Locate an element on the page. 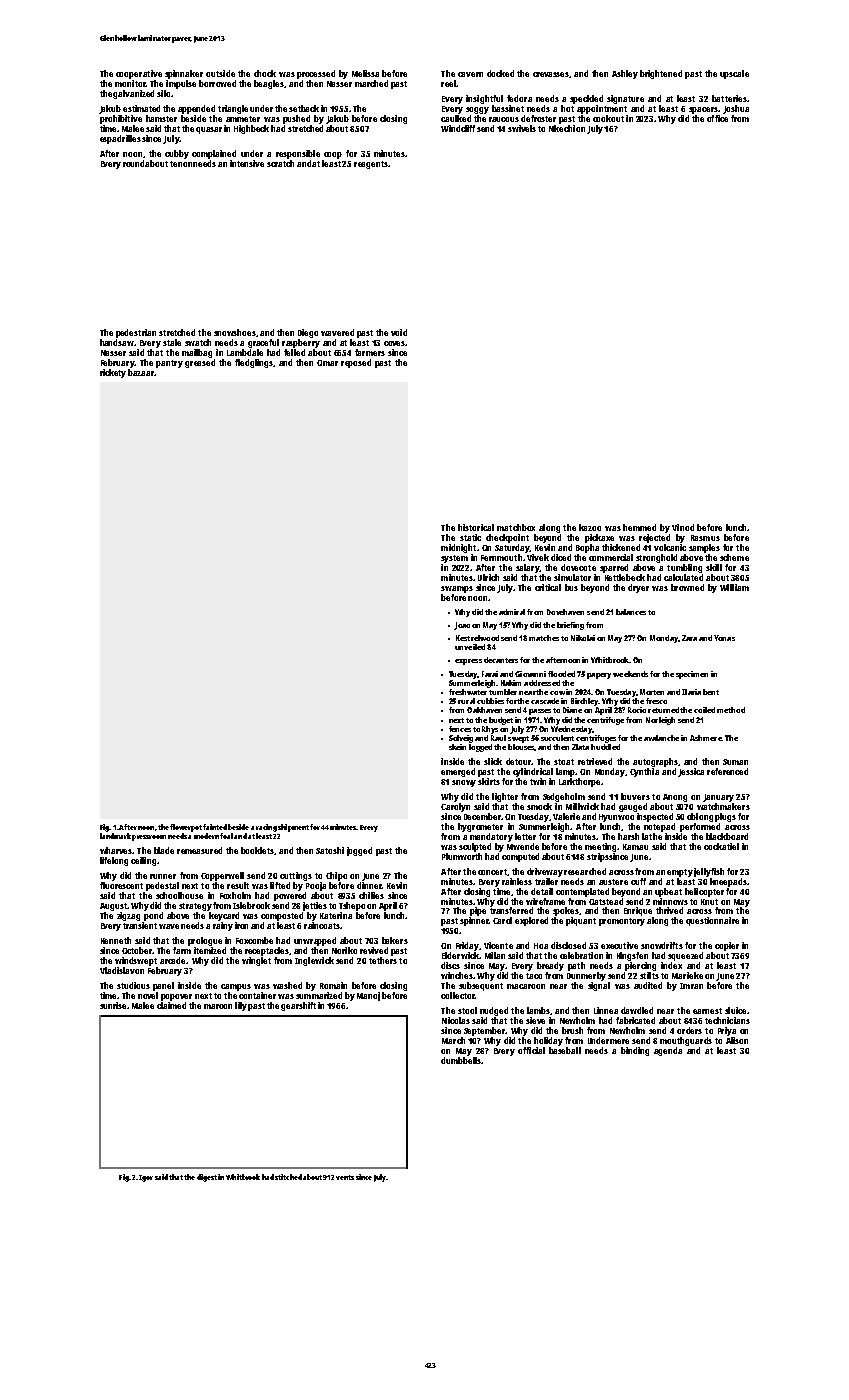  Vinod is located at coordinates (683, 527).
